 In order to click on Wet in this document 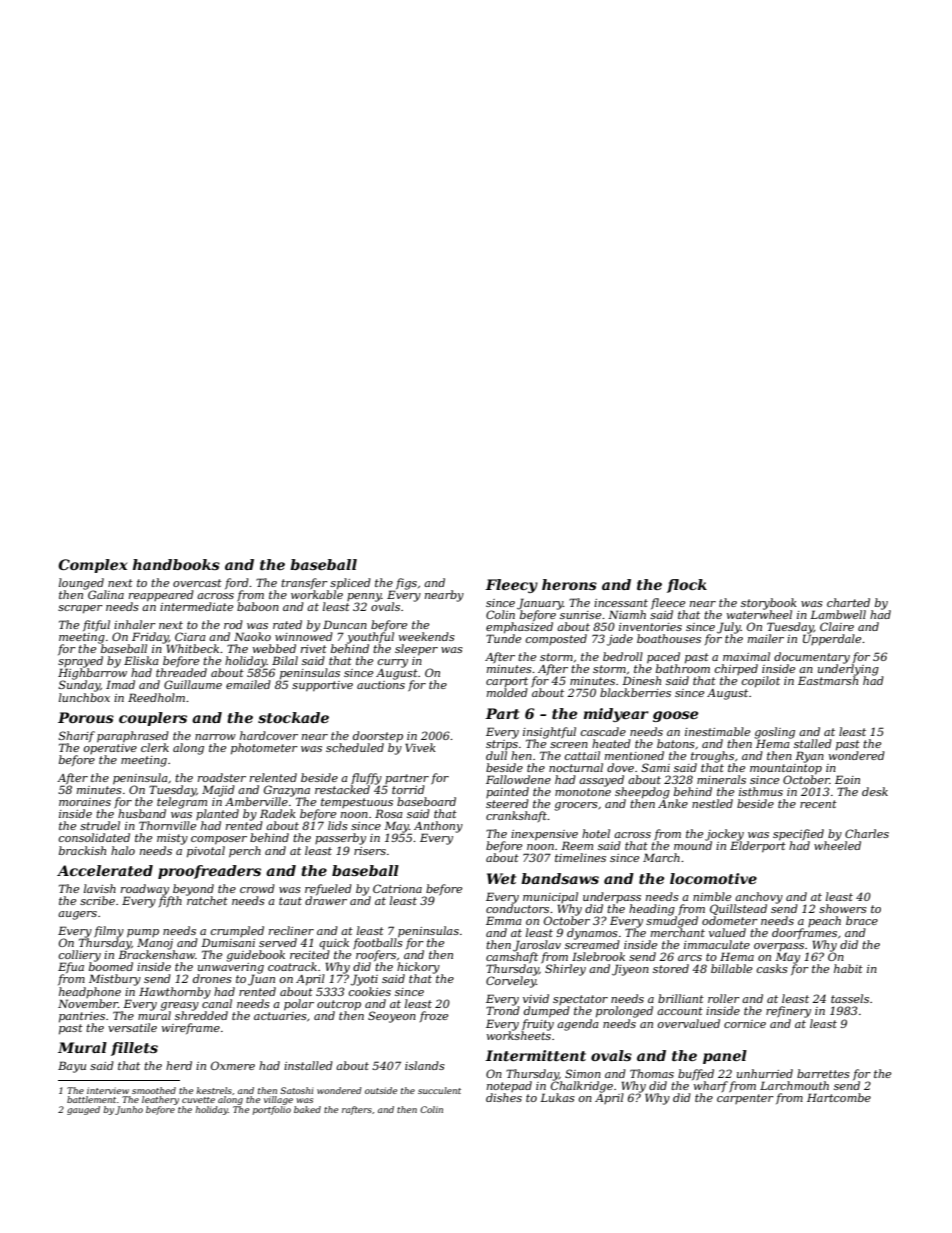, I will do `click(501, 878)`.
